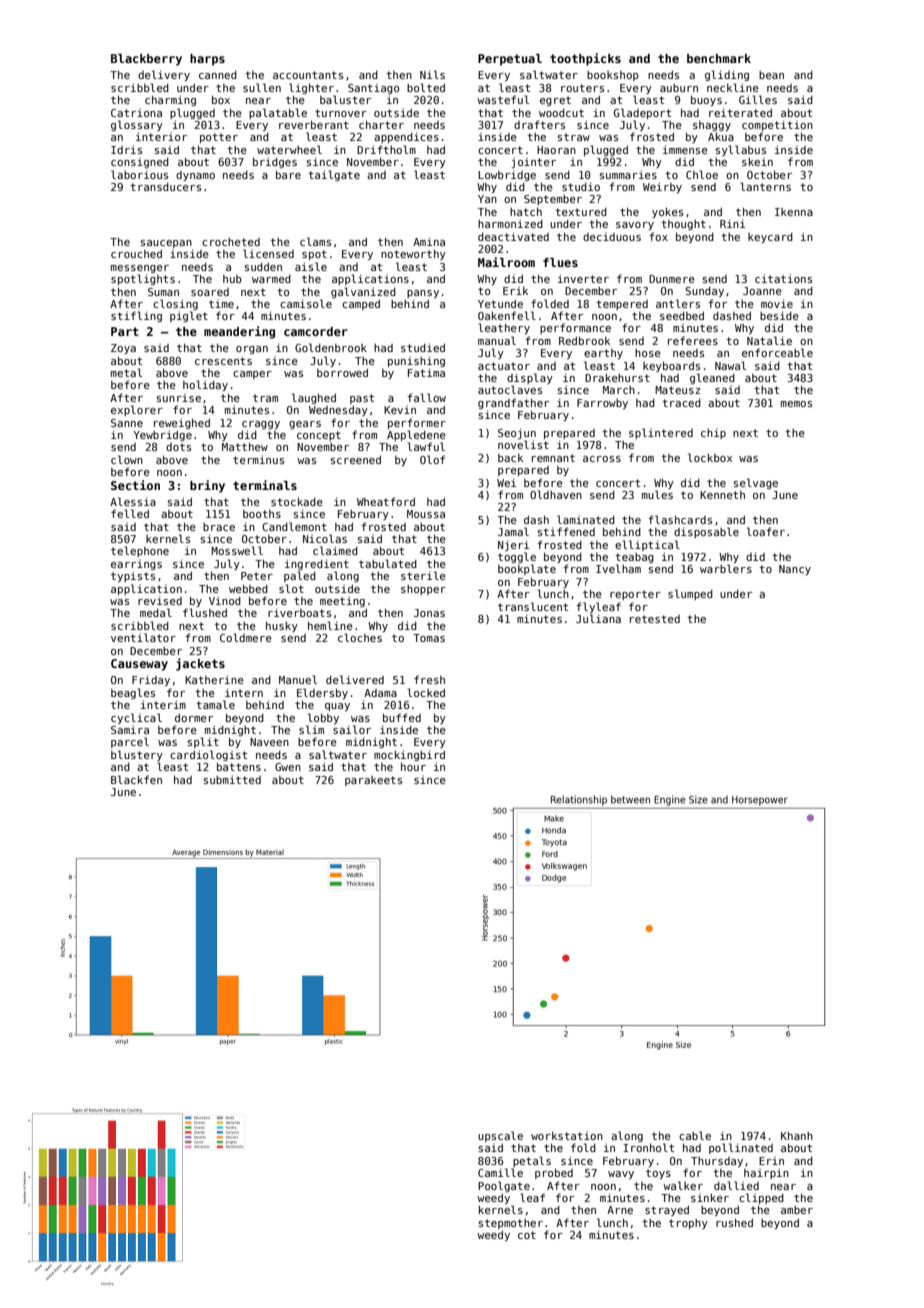 The height and width of the screenshot is (1308, 924). Describe the element at coordinates (423, 347) in the screenshot. I see `studied` at that location.
